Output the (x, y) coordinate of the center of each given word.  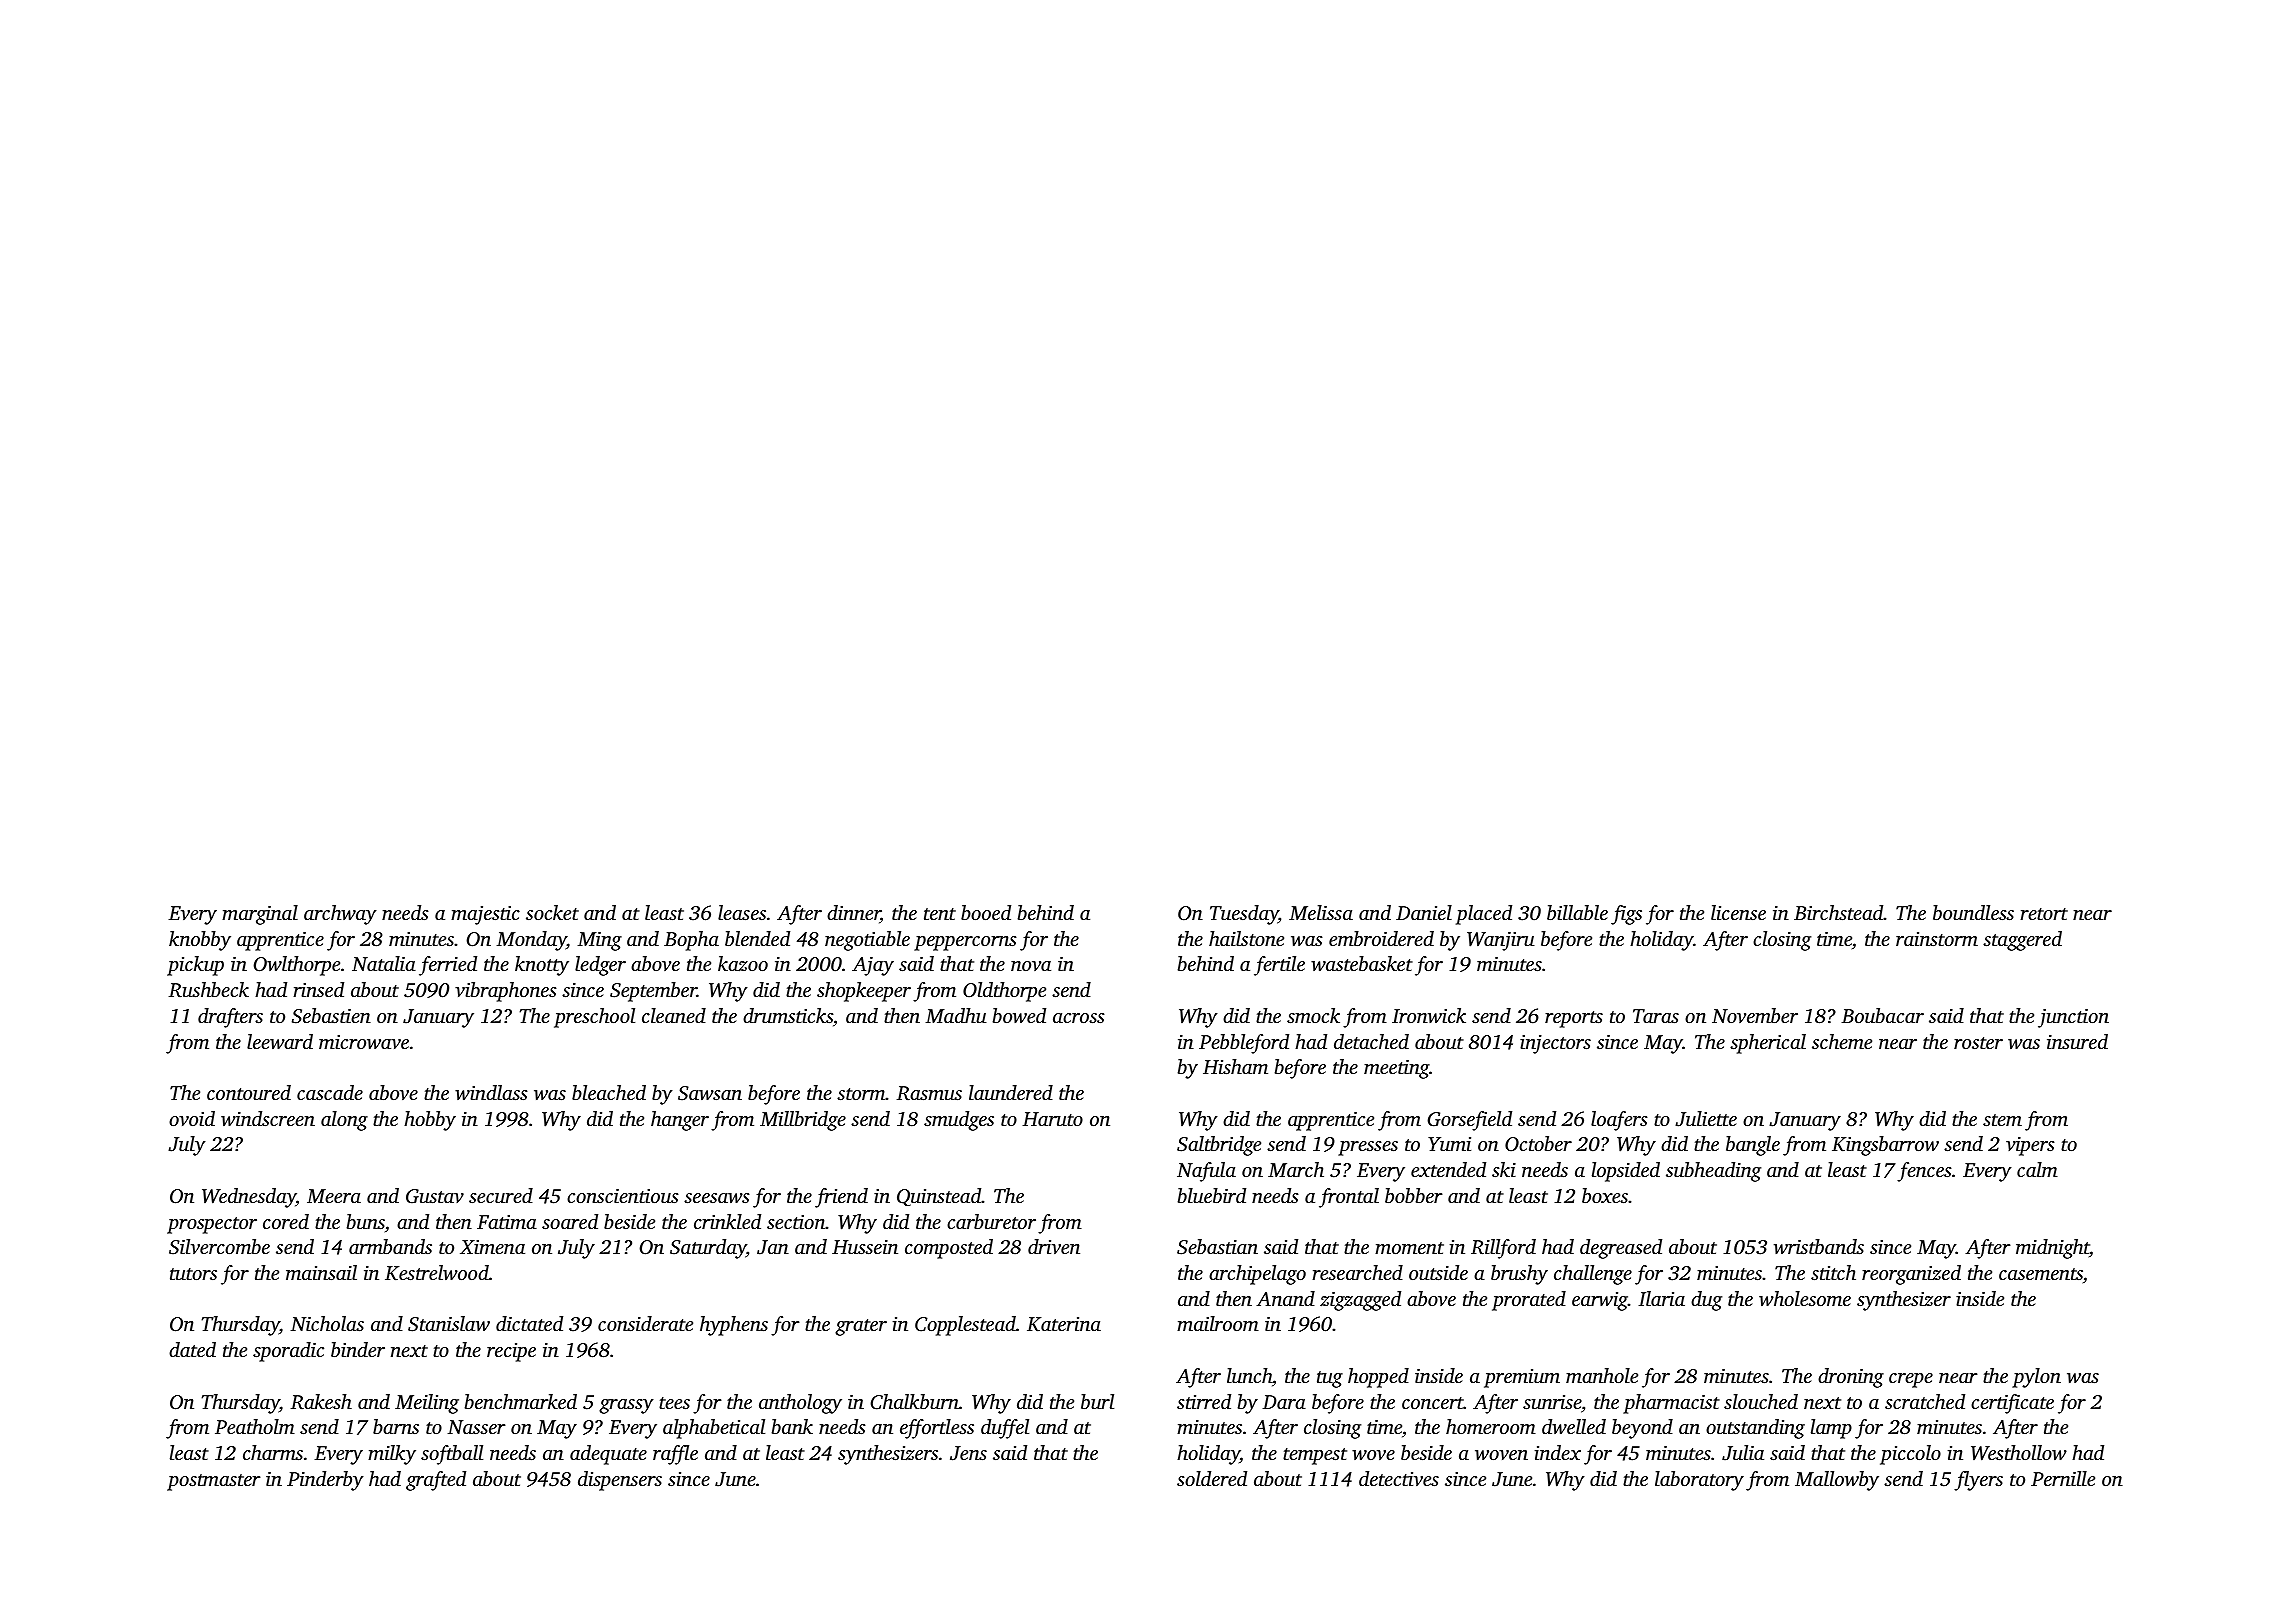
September (653, 992)
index (1558, 1452)
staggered (2022, 941)
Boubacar (1882, 1015)
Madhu (956, 1015)
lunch (1249, 1375)
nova (1031, 966)
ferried (448, 966)
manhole (1602, 1375)
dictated (529, 1323)
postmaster (214, 1482)
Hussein (865, 1247)
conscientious (623, 1196)
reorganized (1911, 1275)
